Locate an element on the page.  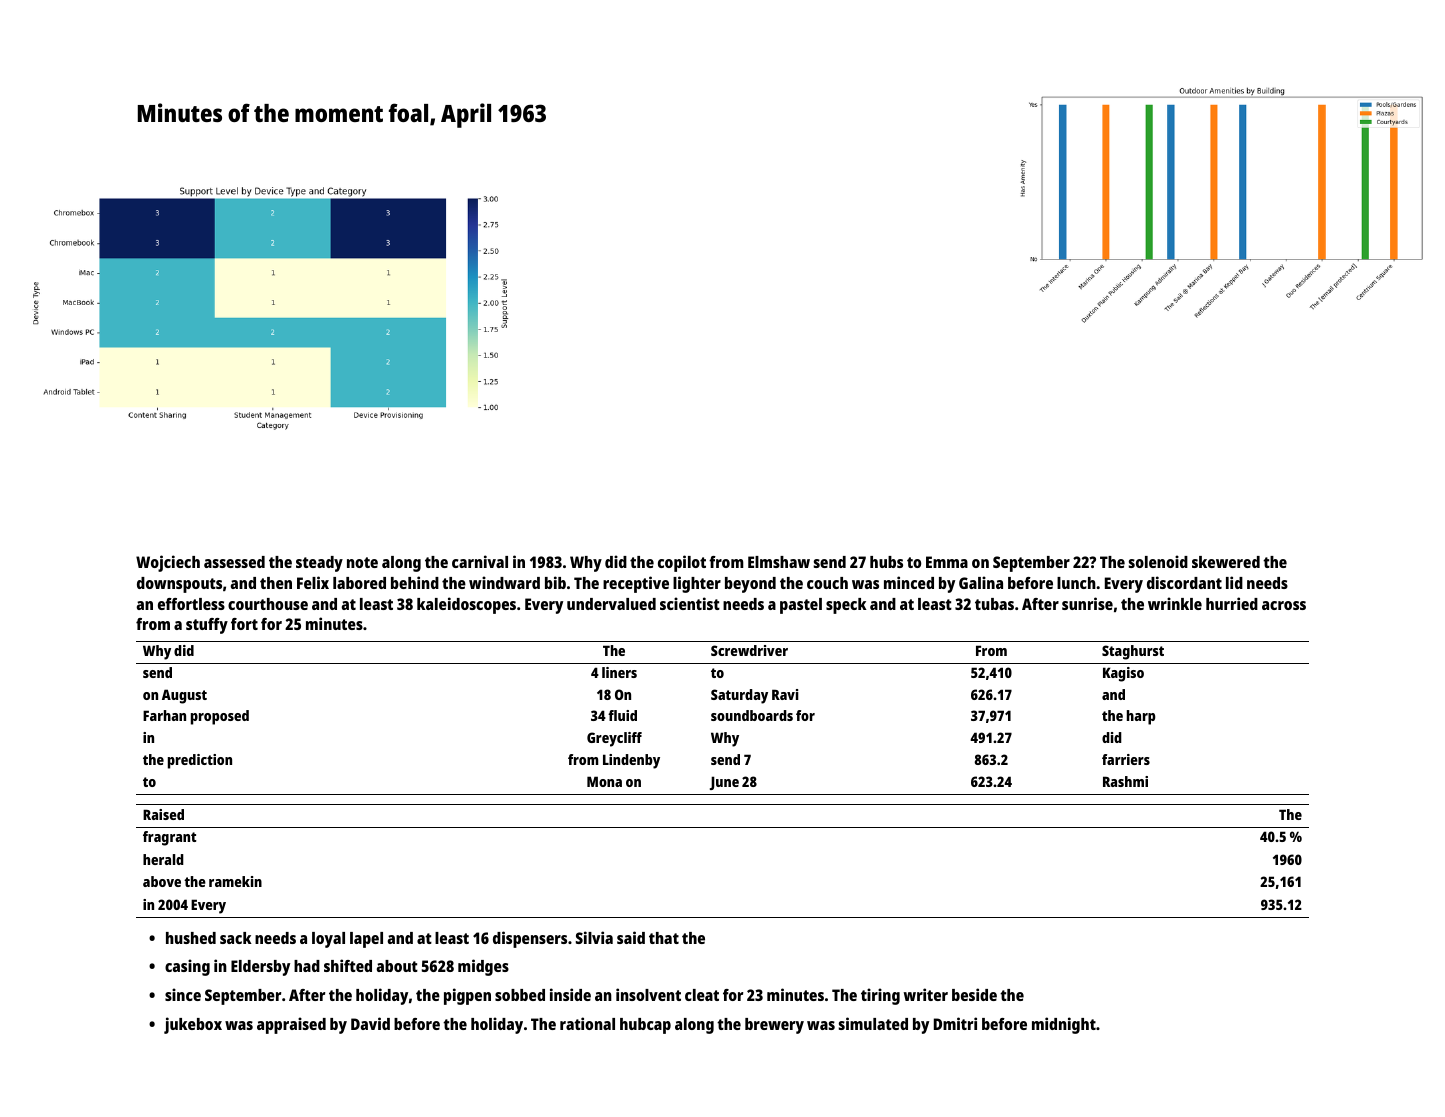
stuffy is located at coordinates (207, 626).
